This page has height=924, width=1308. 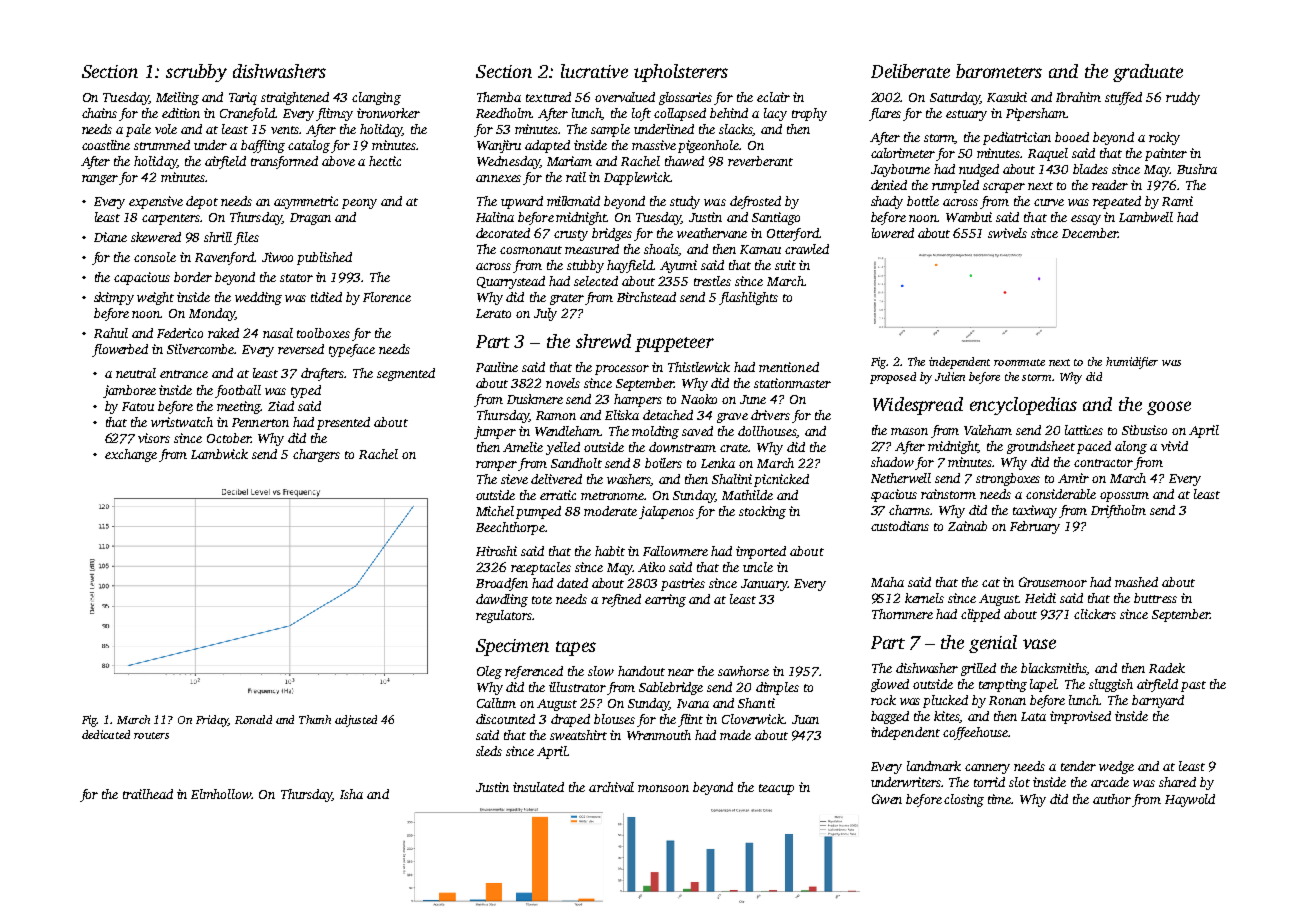 What do you see at coordinates (99, 113) in the page?
I see `chains` at bounding box center [99, 113].
